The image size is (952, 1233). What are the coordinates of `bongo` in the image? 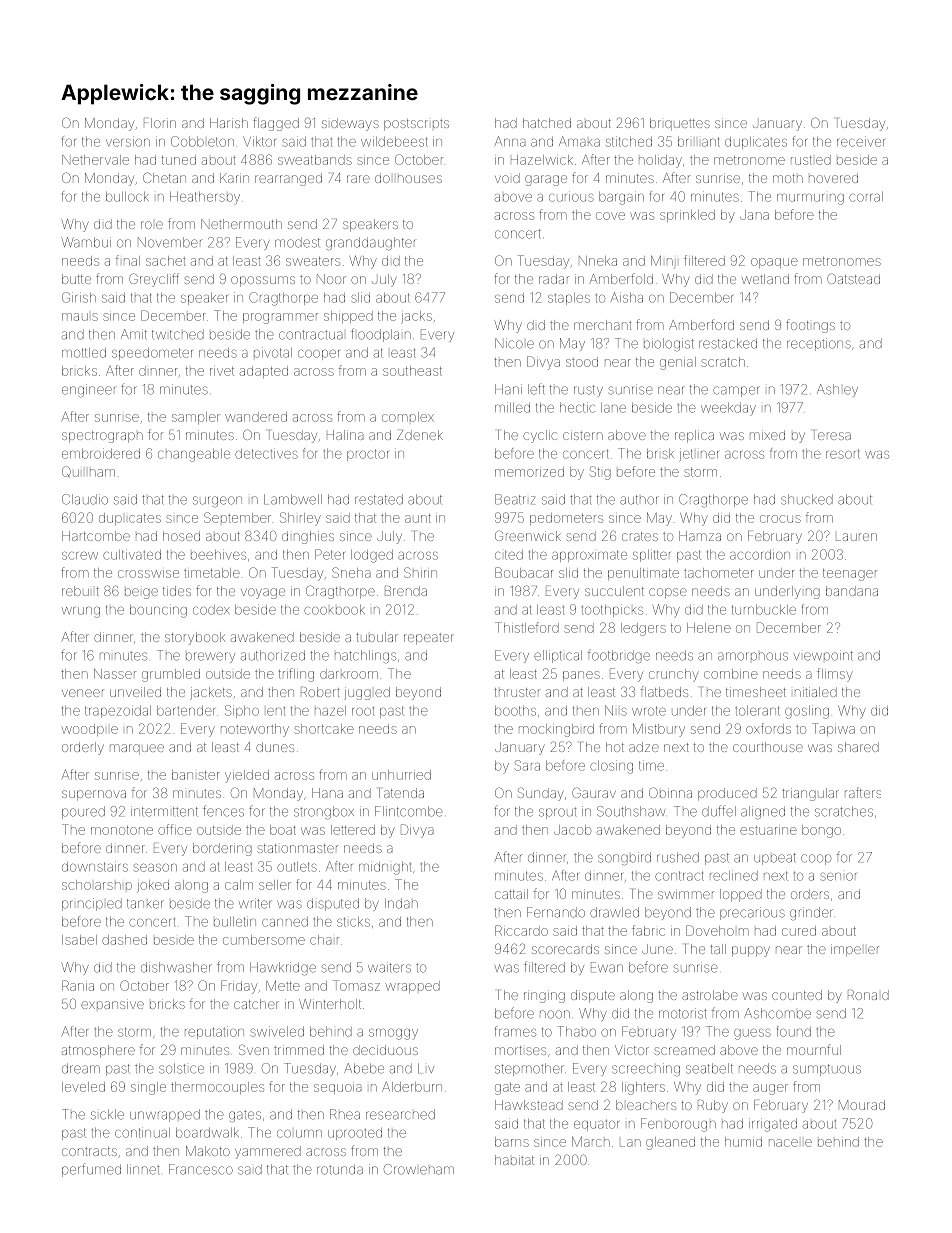 It's located at (821, 831).
